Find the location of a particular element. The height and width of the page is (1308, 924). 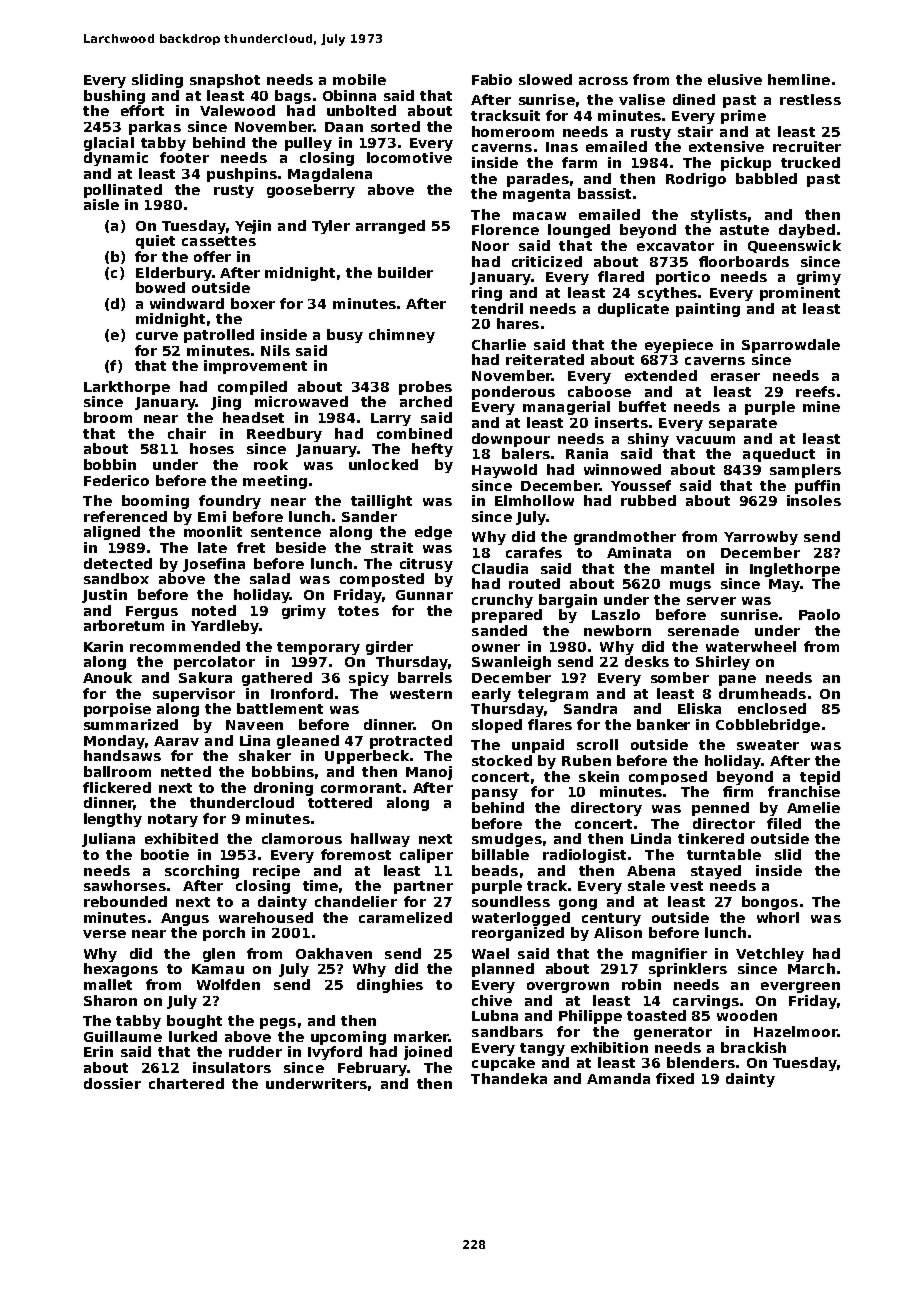

Sparrowdale is located at coordinates (791, 346).
